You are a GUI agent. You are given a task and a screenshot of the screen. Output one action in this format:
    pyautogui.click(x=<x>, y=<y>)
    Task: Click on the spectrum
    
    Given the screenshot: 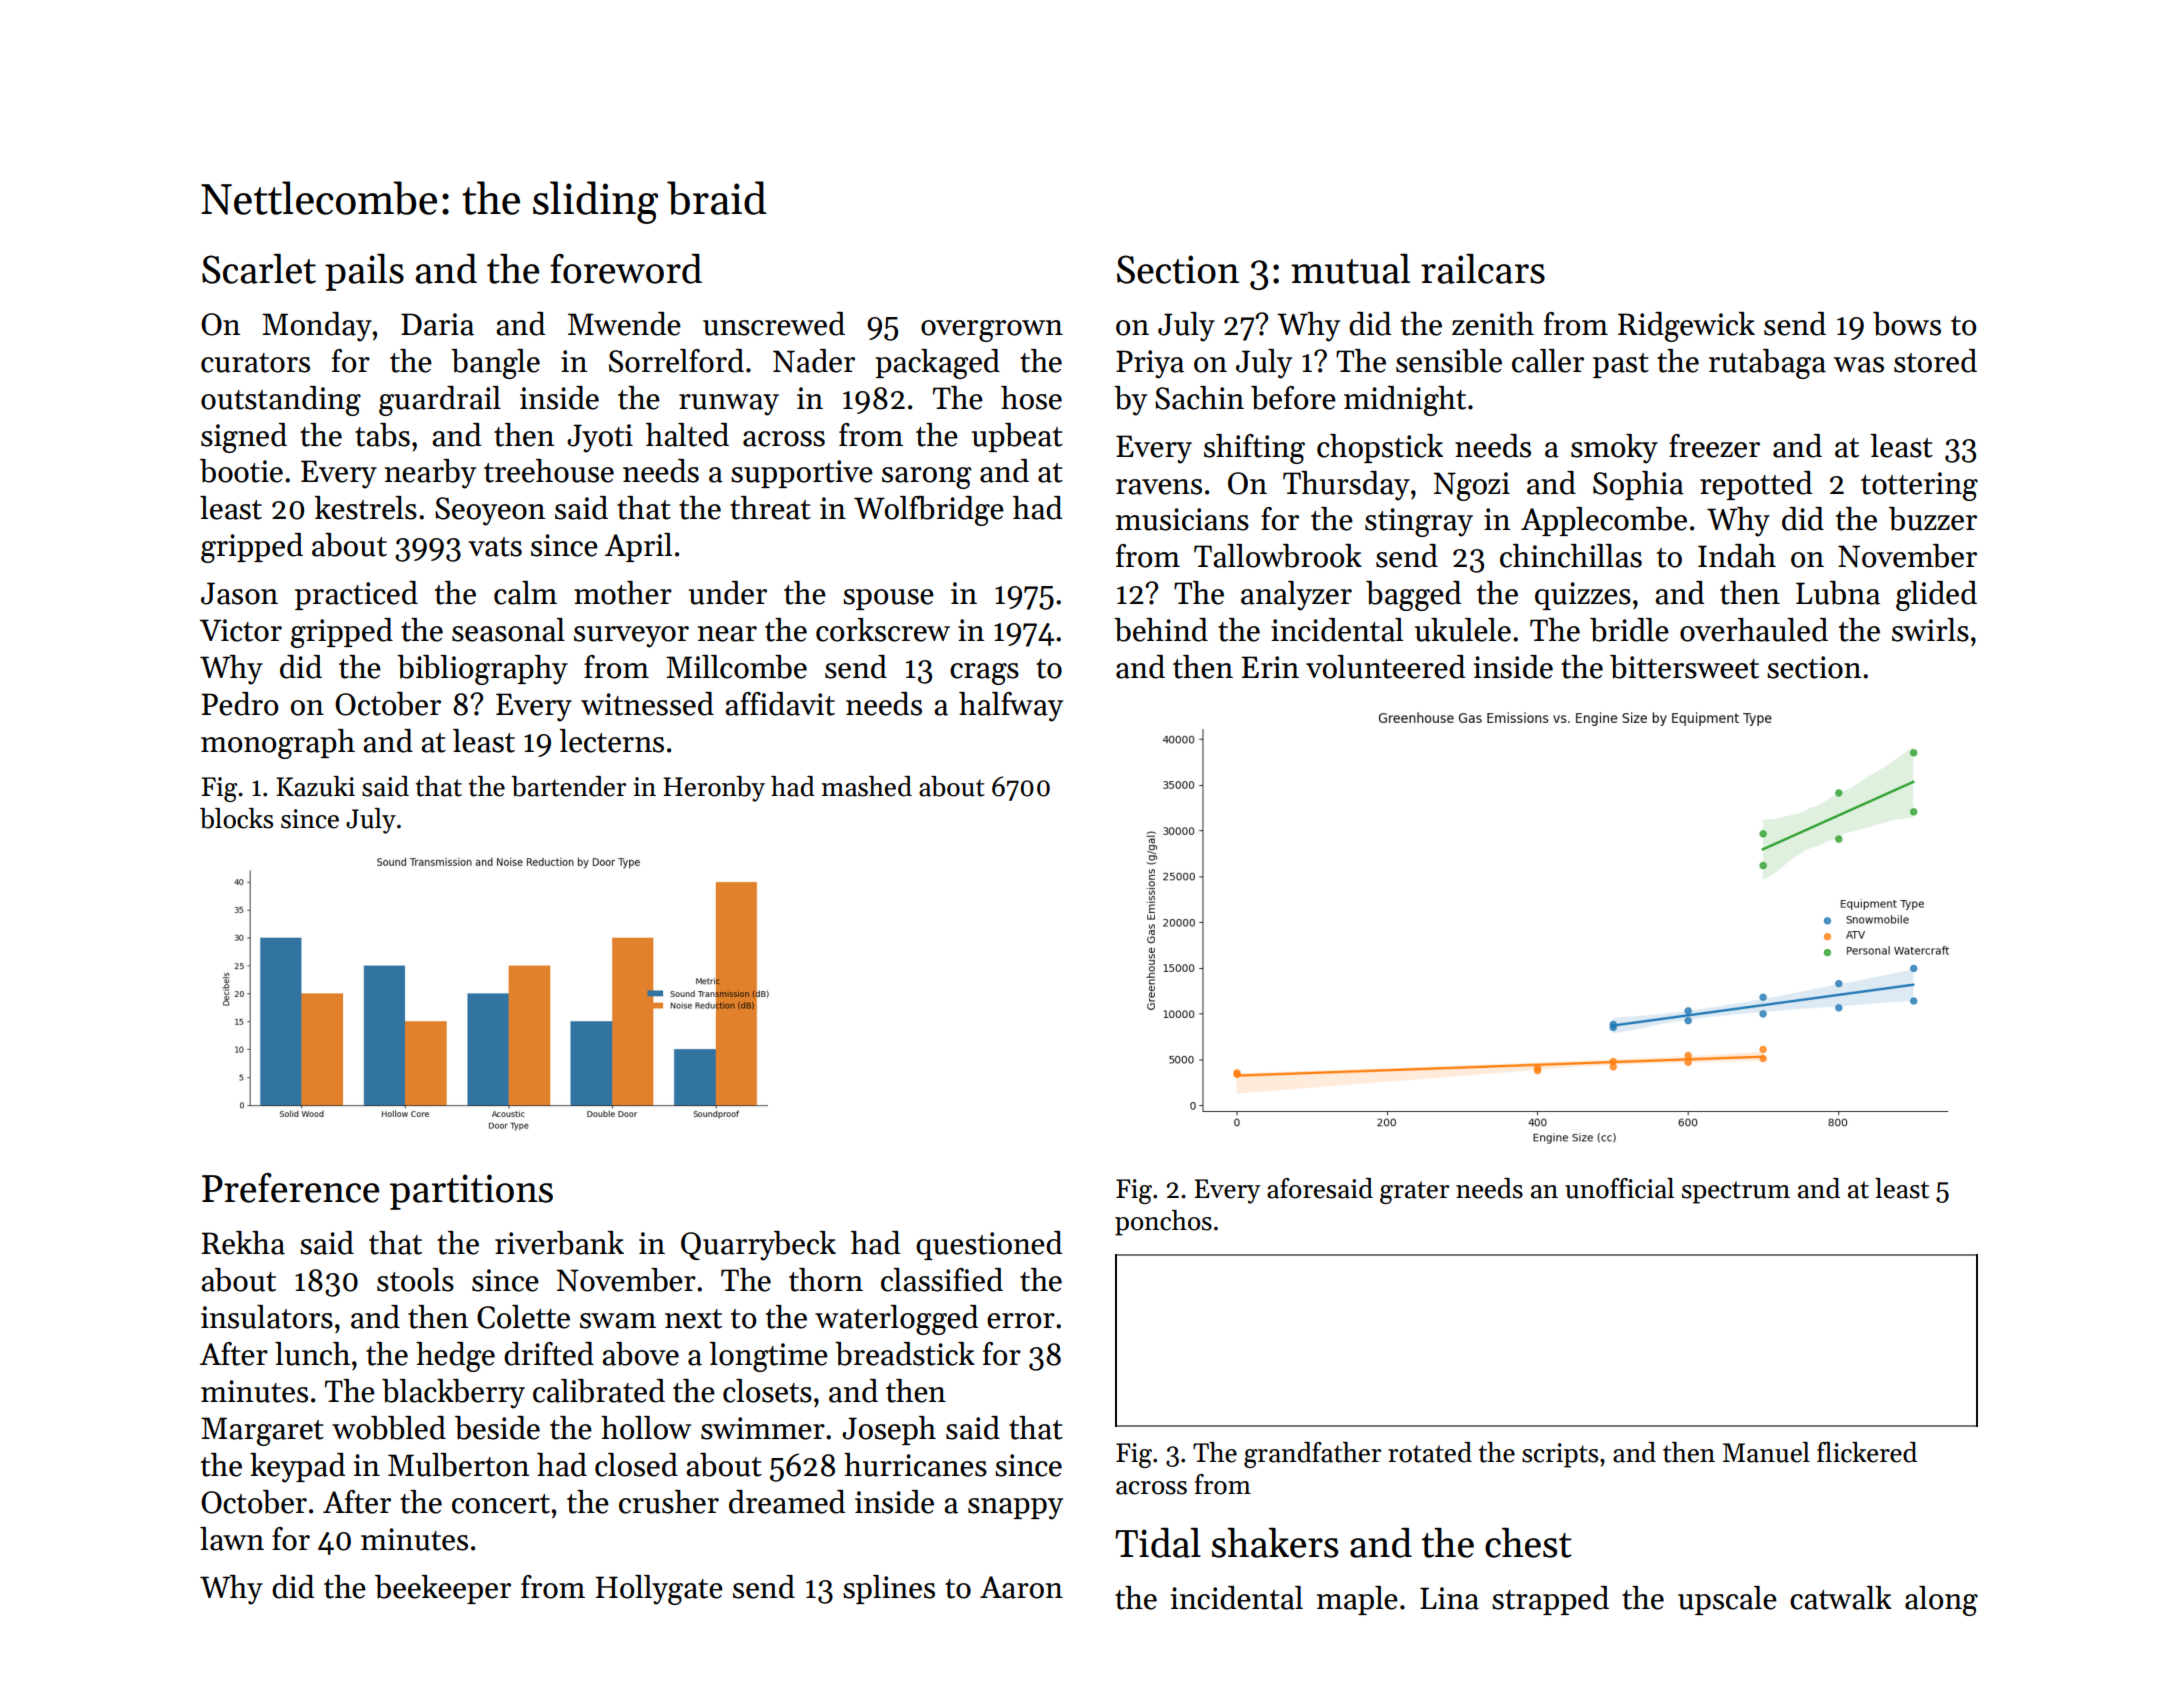 What is the action you would take?
    pyautogui.click(x=1736, y=1192)
